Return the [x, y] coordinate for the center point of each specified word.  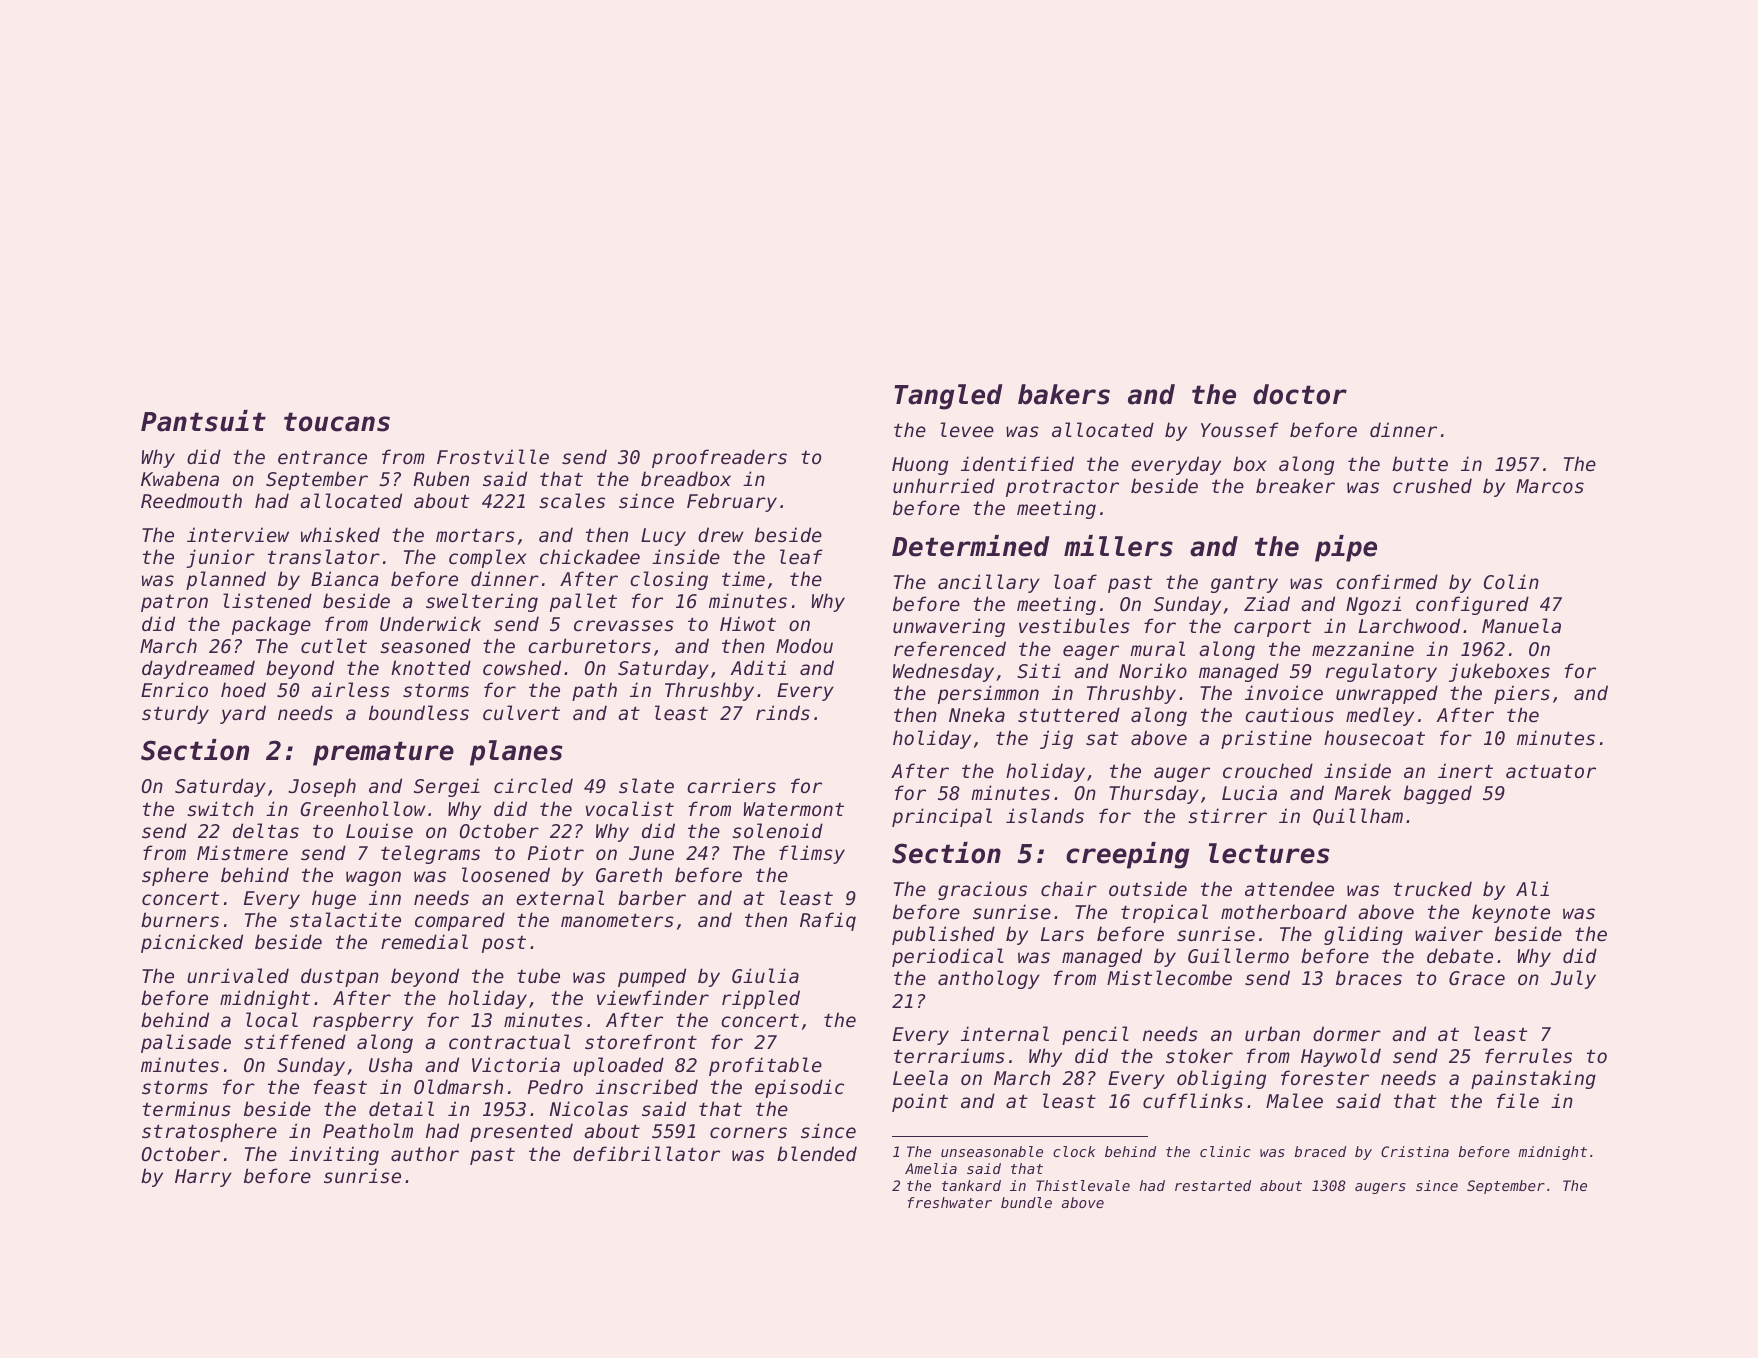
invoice [1284, 693]
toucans [337, 422]
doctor [1300, 394]
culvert [521, 712]
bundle [1026, 1202]
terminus [187, 1108]
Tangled [948, 397]
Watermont [794, 809]
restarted [1213, 1185]
